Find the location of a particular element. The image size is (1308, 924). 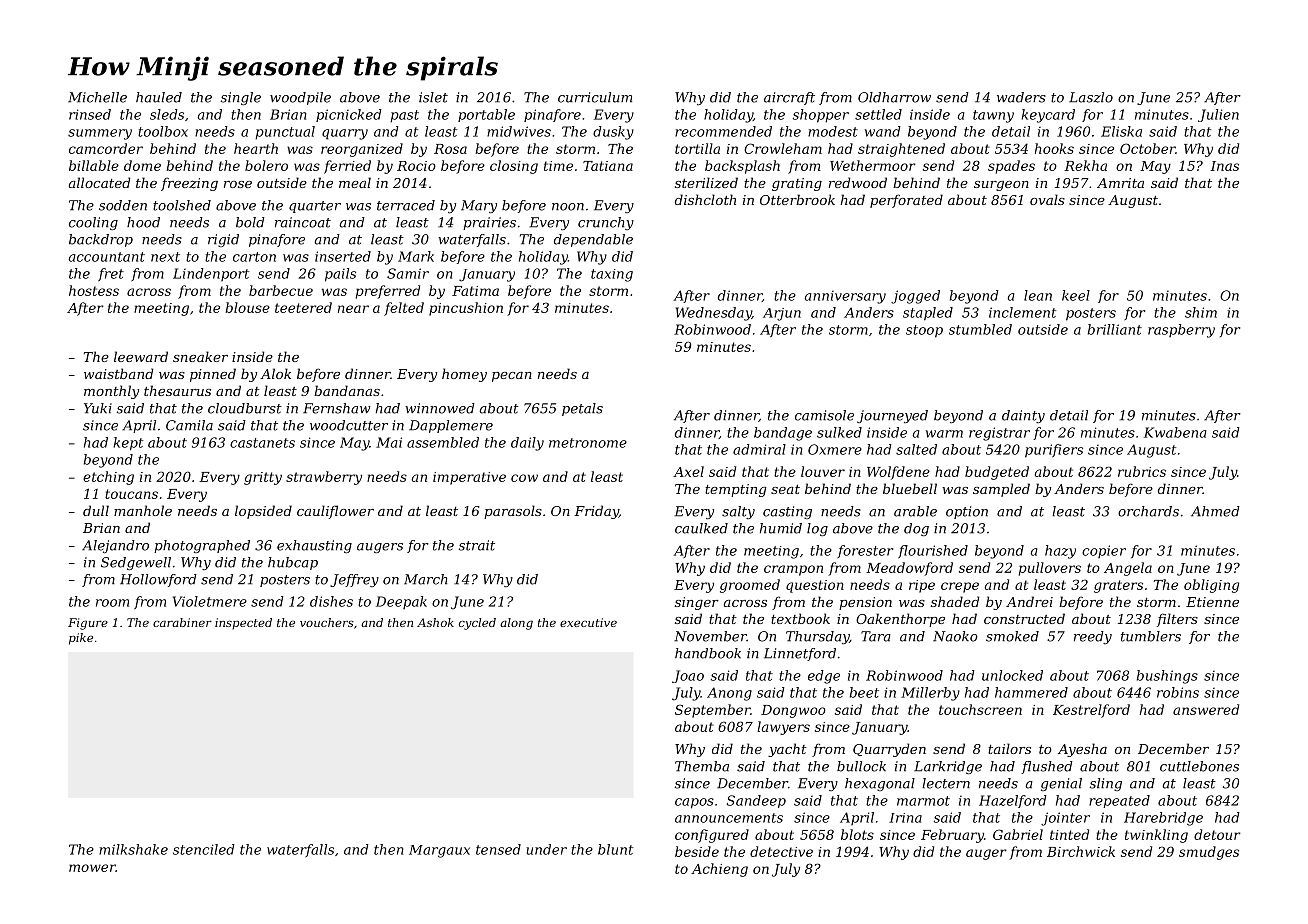

Achieng is located at coordinates (719, 870).
